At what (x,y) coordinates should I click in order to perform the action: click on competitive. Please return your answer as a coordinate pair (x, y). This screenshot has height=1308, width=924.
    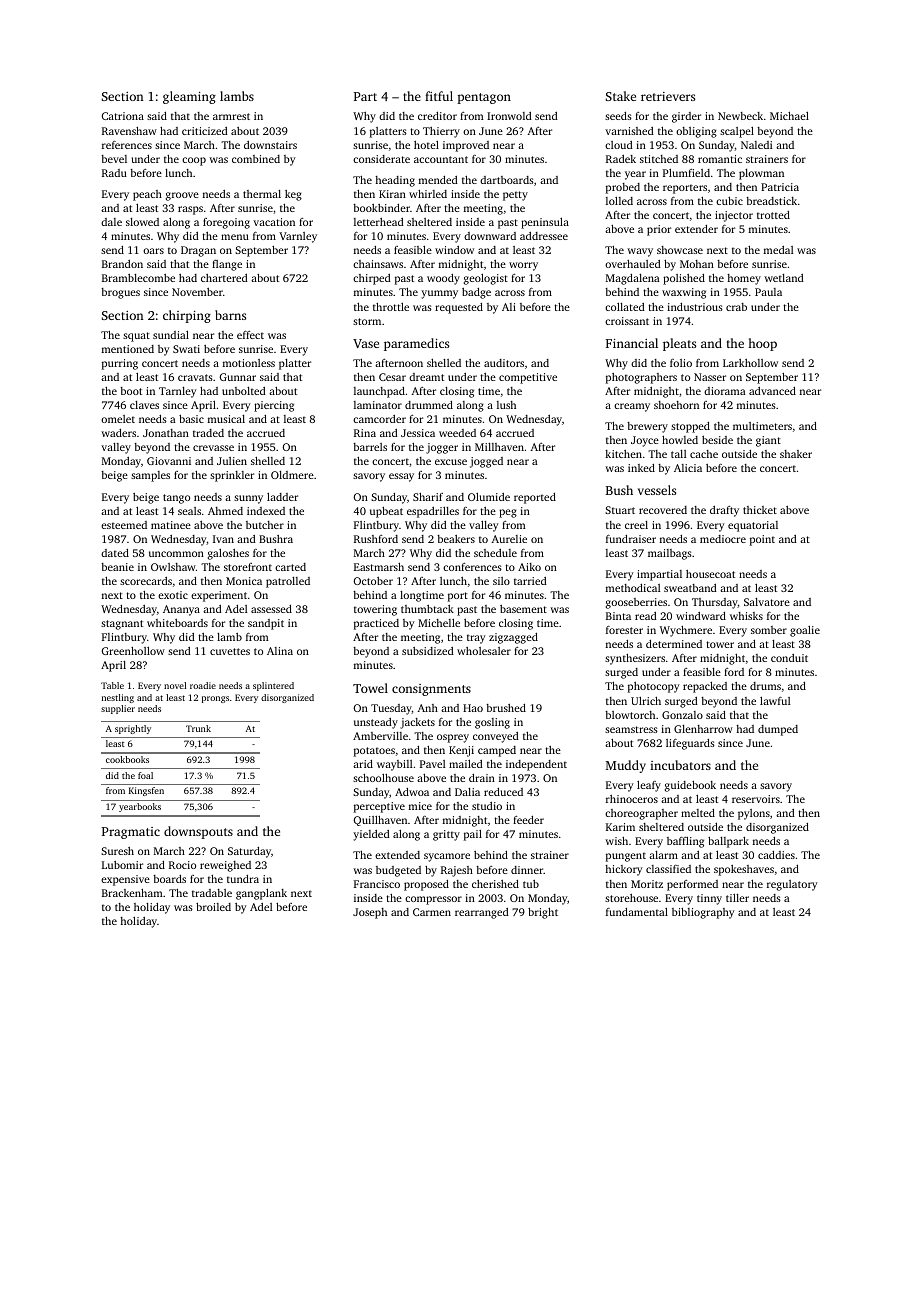
    Looking at the image, I should click on (528, 378).
